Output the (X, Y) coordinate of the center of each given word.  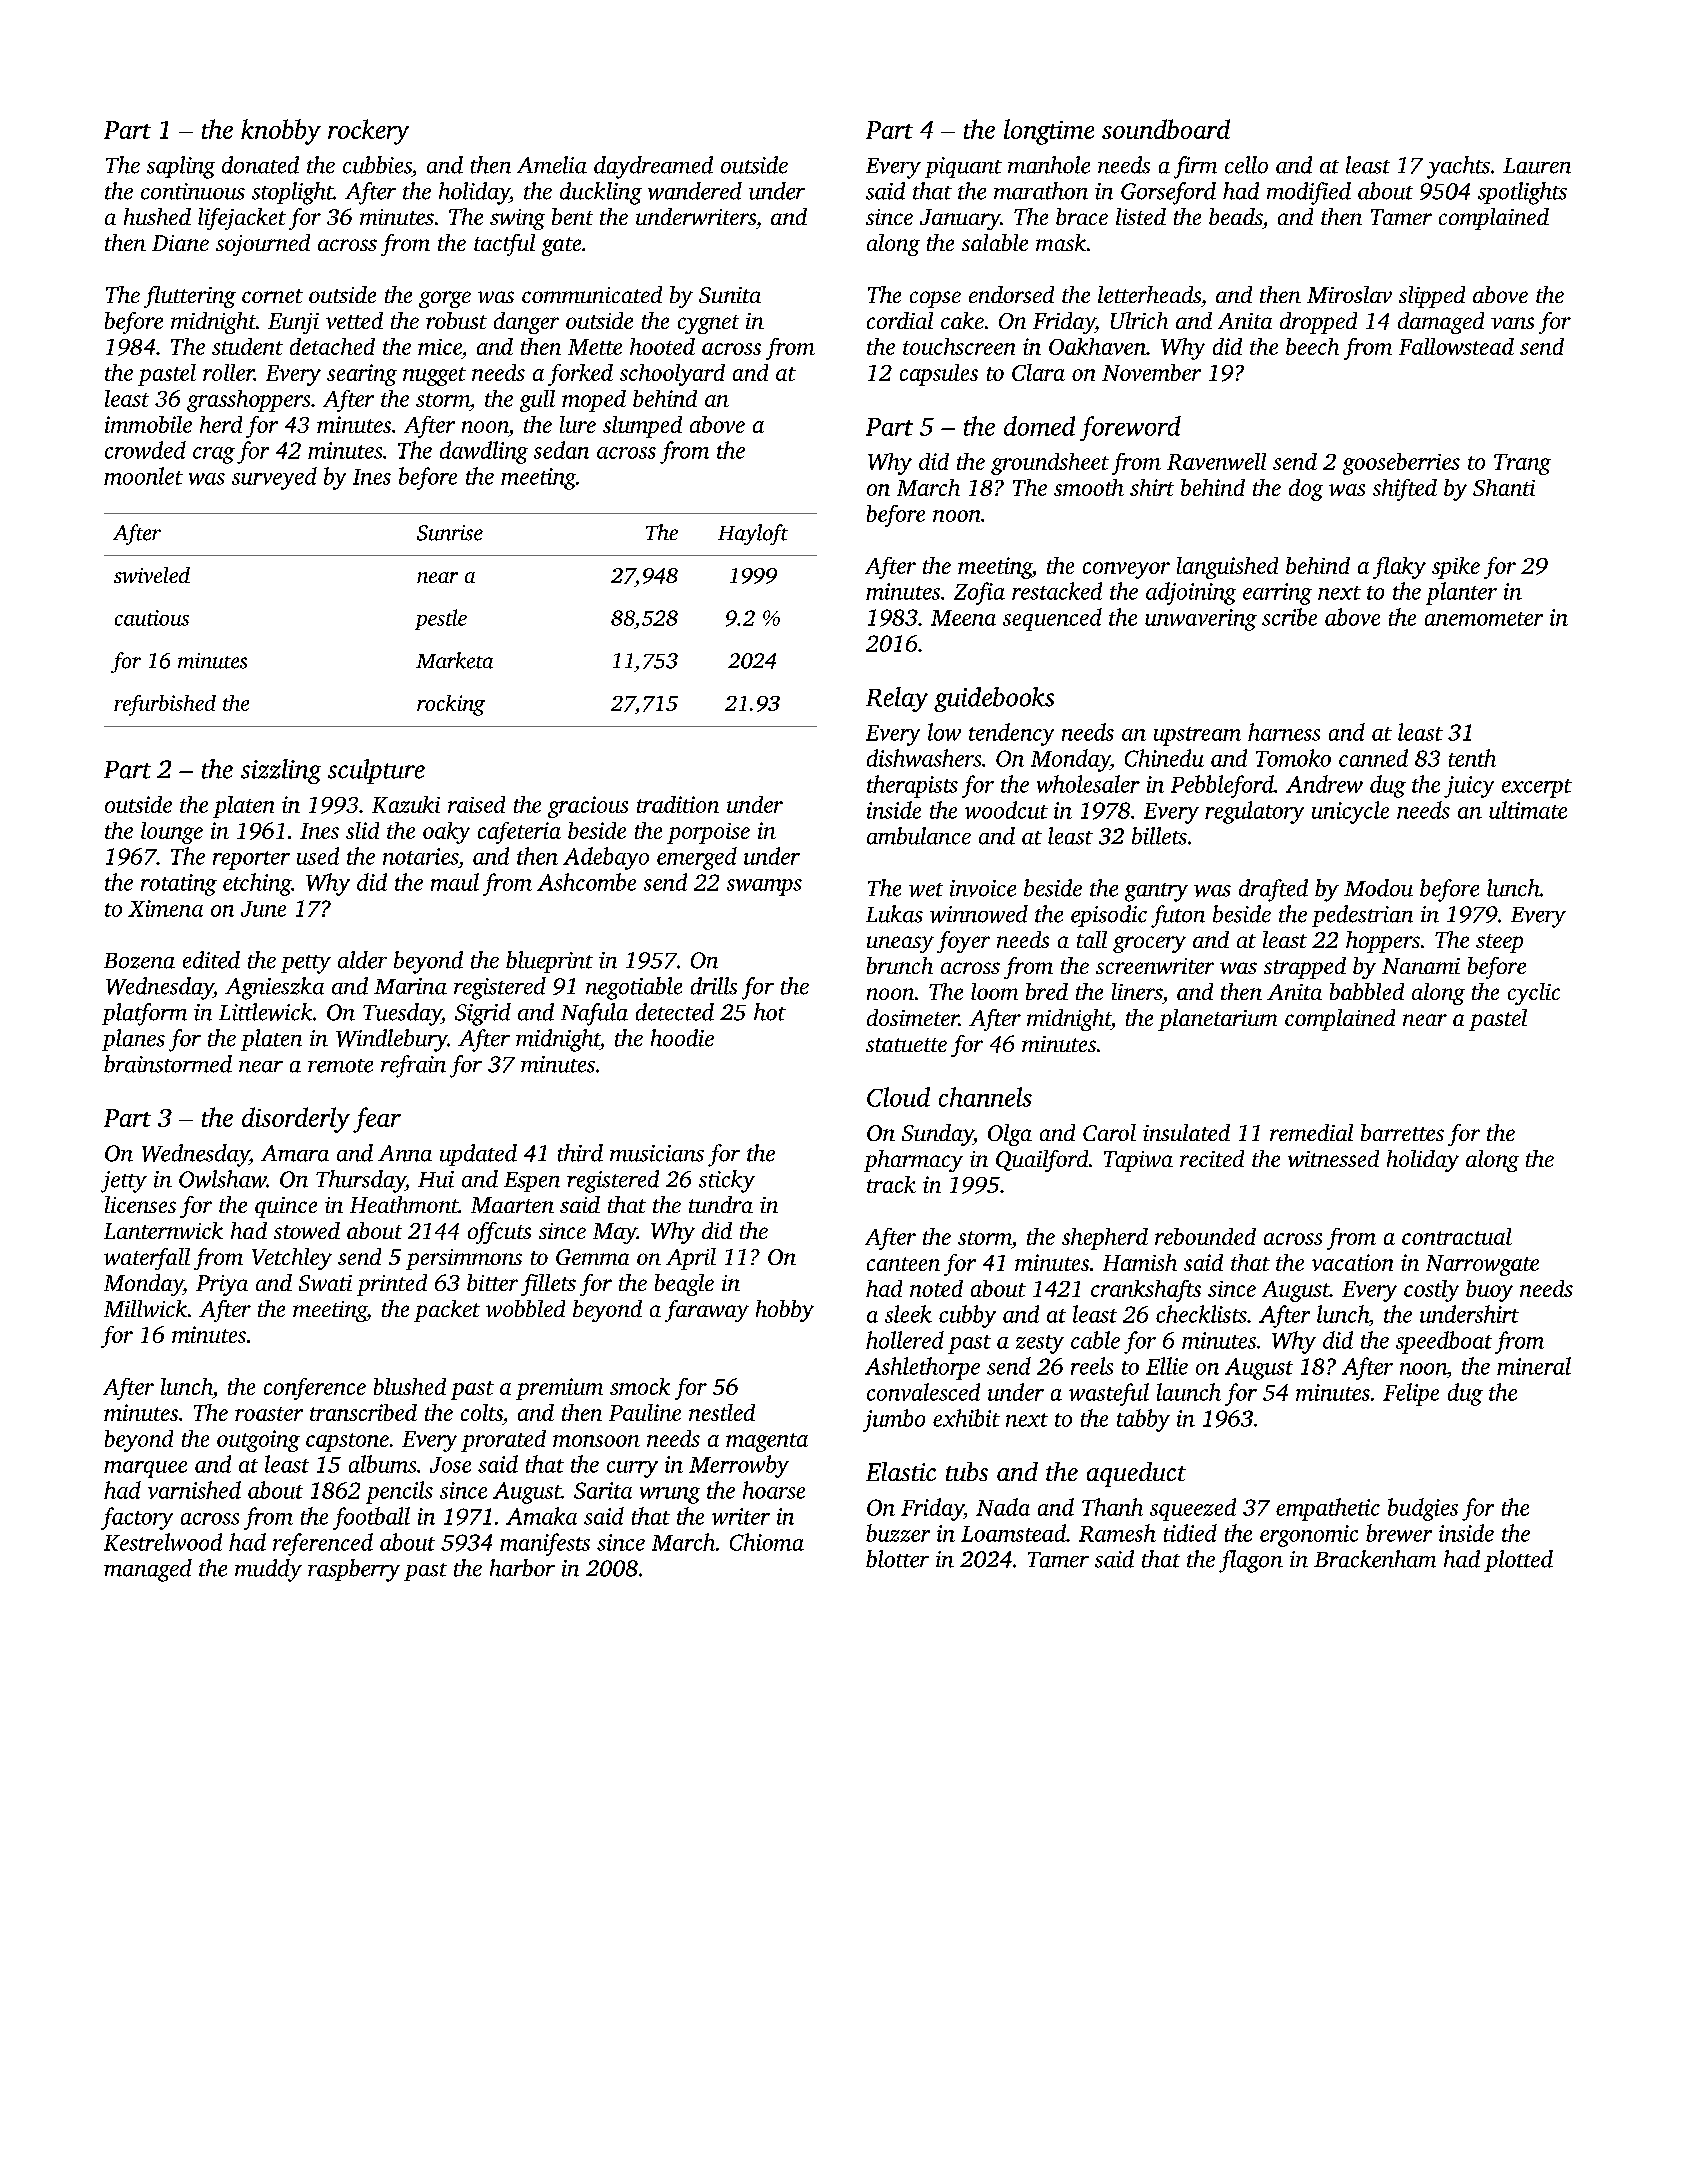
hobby (785, 1311)
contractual (1457, 1236)
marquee (145, 1469)
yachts (1458, 167)
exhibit (966, 1418)
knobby (281, 132)
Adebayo (606, 858)
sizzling (281, 771)
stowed (307, 1230)
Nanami (1421, 966)
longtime (1049, 132)
